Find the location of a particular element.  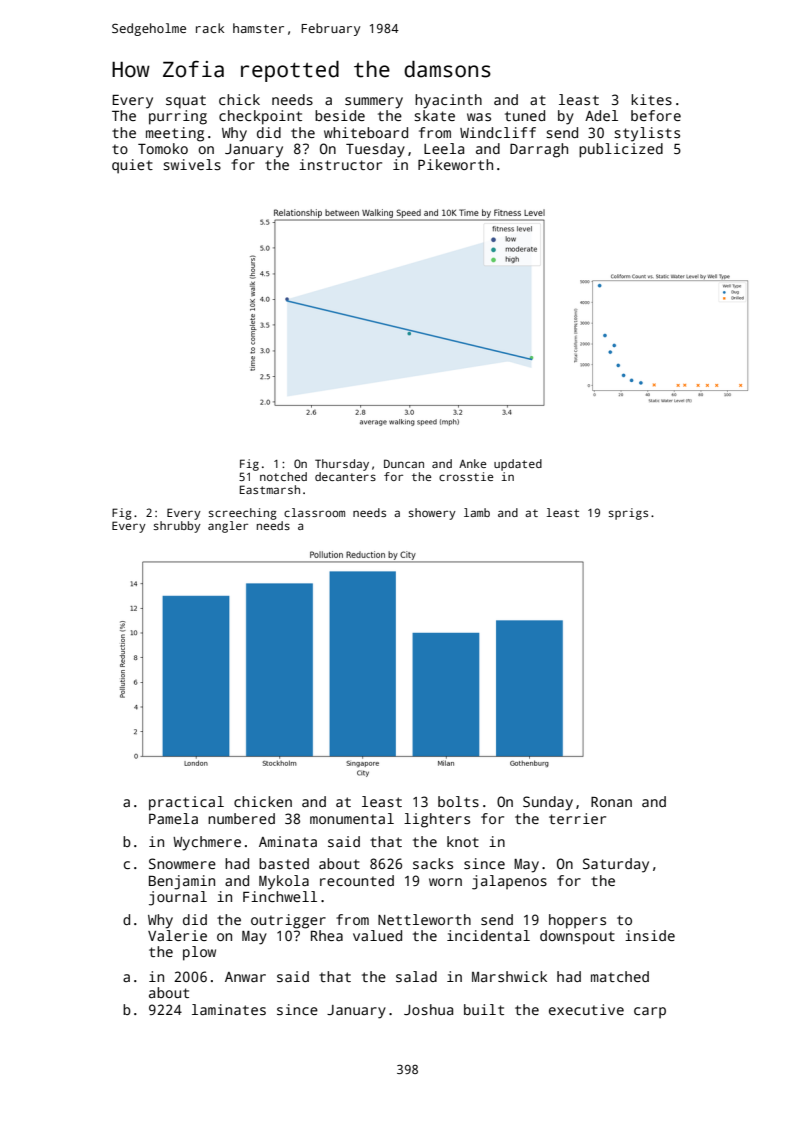

updated is located at coordinates (518, 465).
